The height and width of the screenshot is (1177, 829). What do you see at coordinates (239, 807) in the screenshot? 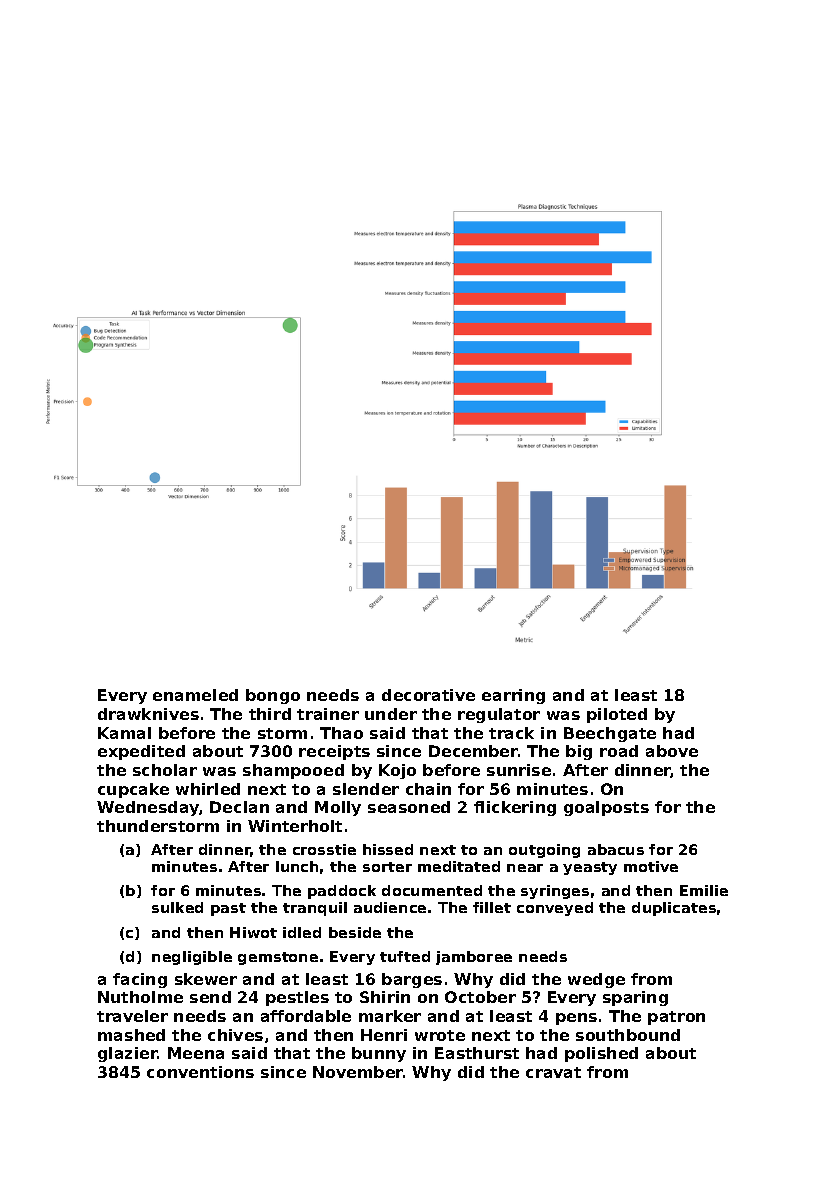
I see `Declan` at bounding box center [239, 807].
